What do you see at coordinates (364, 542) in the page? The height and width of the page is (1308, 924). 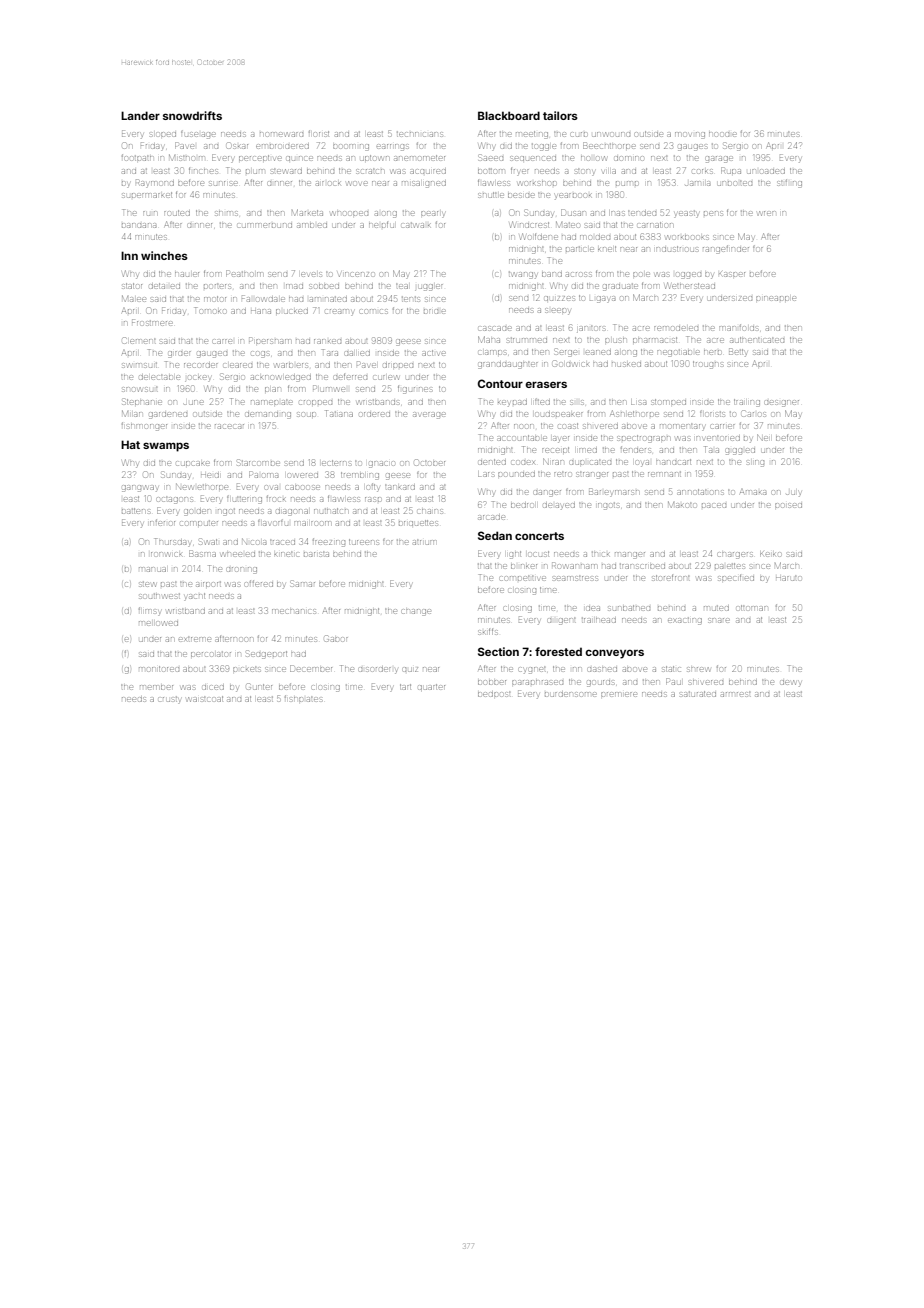 I see `tureens` at bounding box center [364, 542].
